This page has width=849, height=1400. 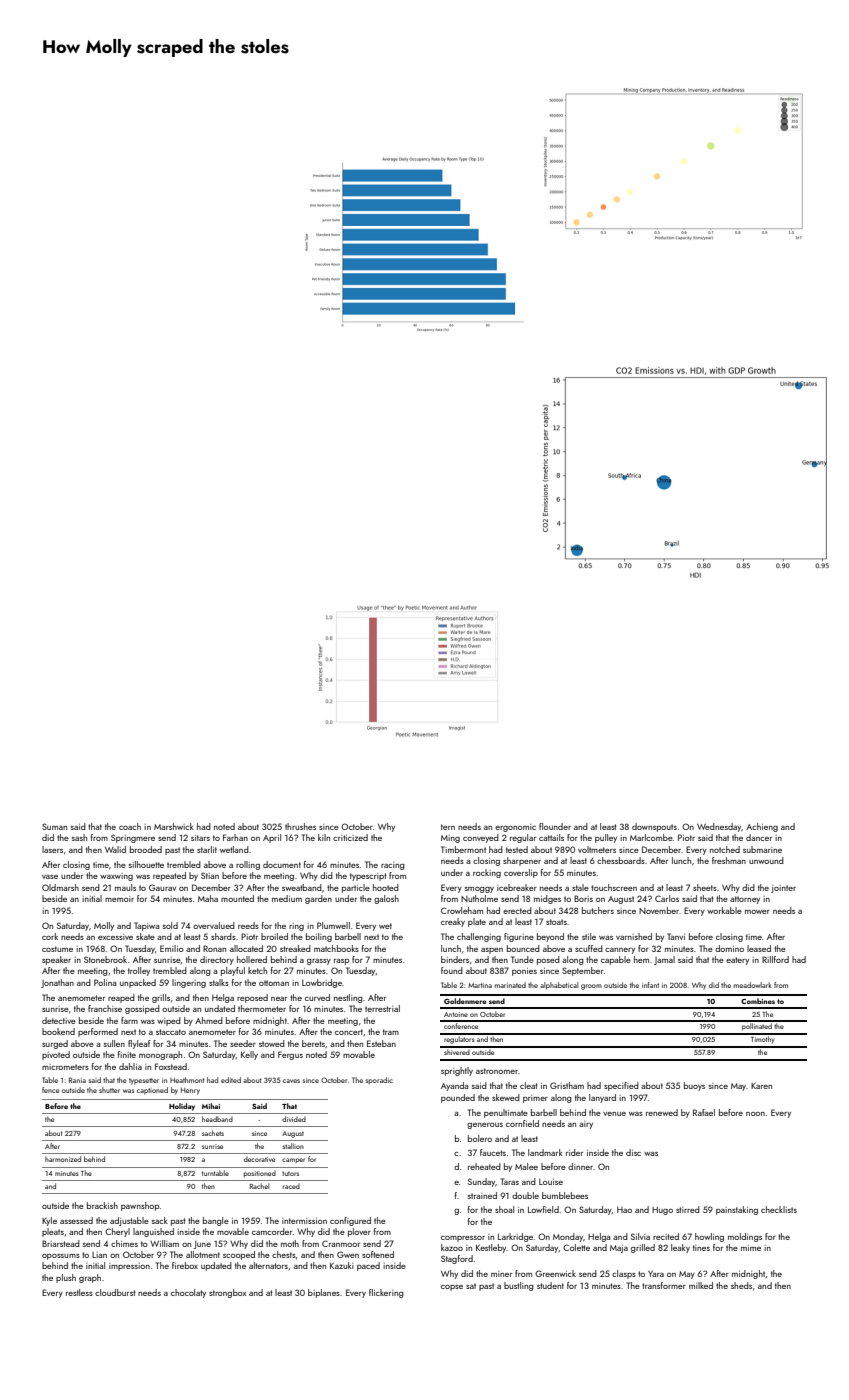 What do you see at coordinates (510, 985) in the page?
I see `marinated` at bounding box center [510, 985].
